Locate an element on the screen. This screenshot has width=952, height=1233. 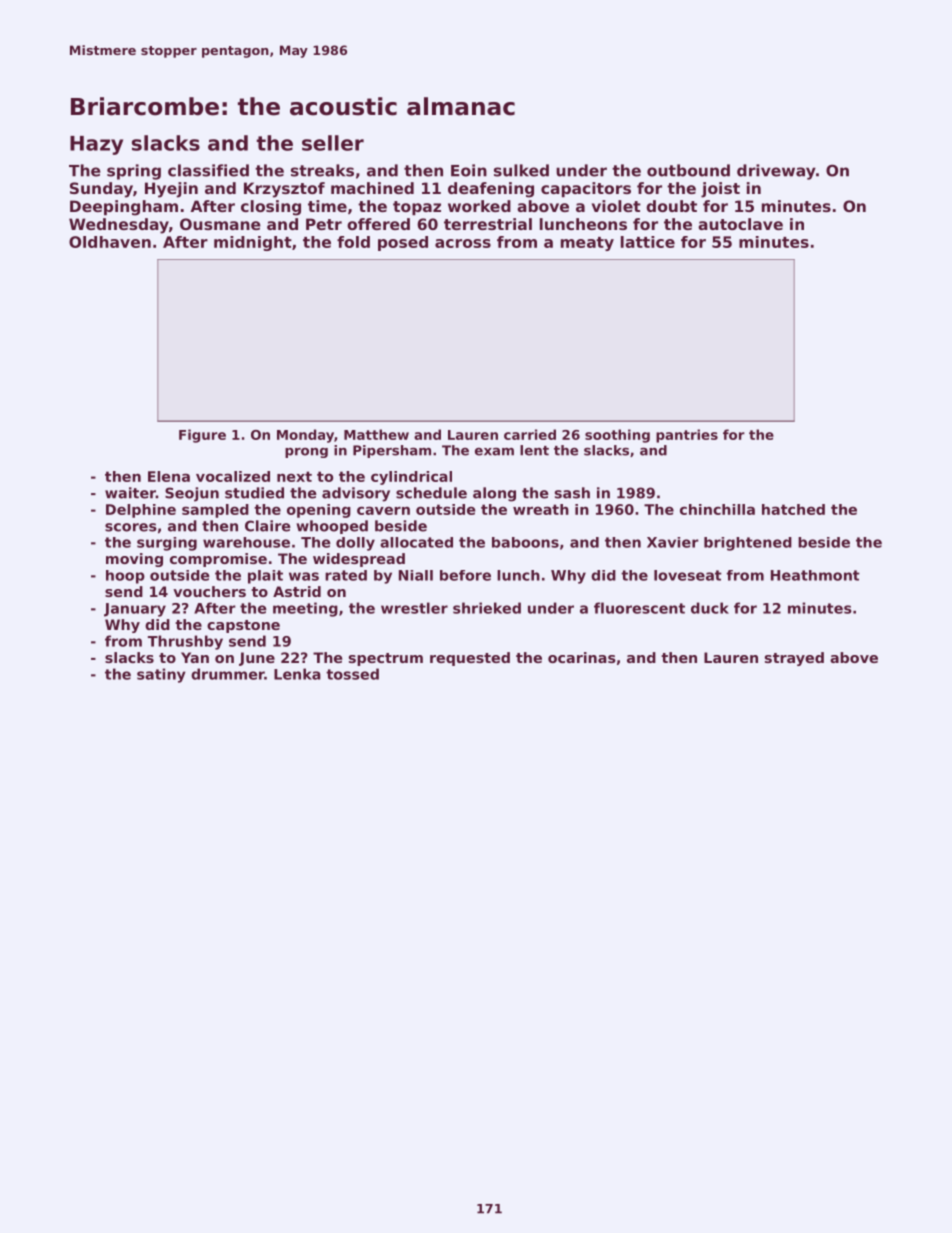
autoclave is located at coordinates (740, 224).
